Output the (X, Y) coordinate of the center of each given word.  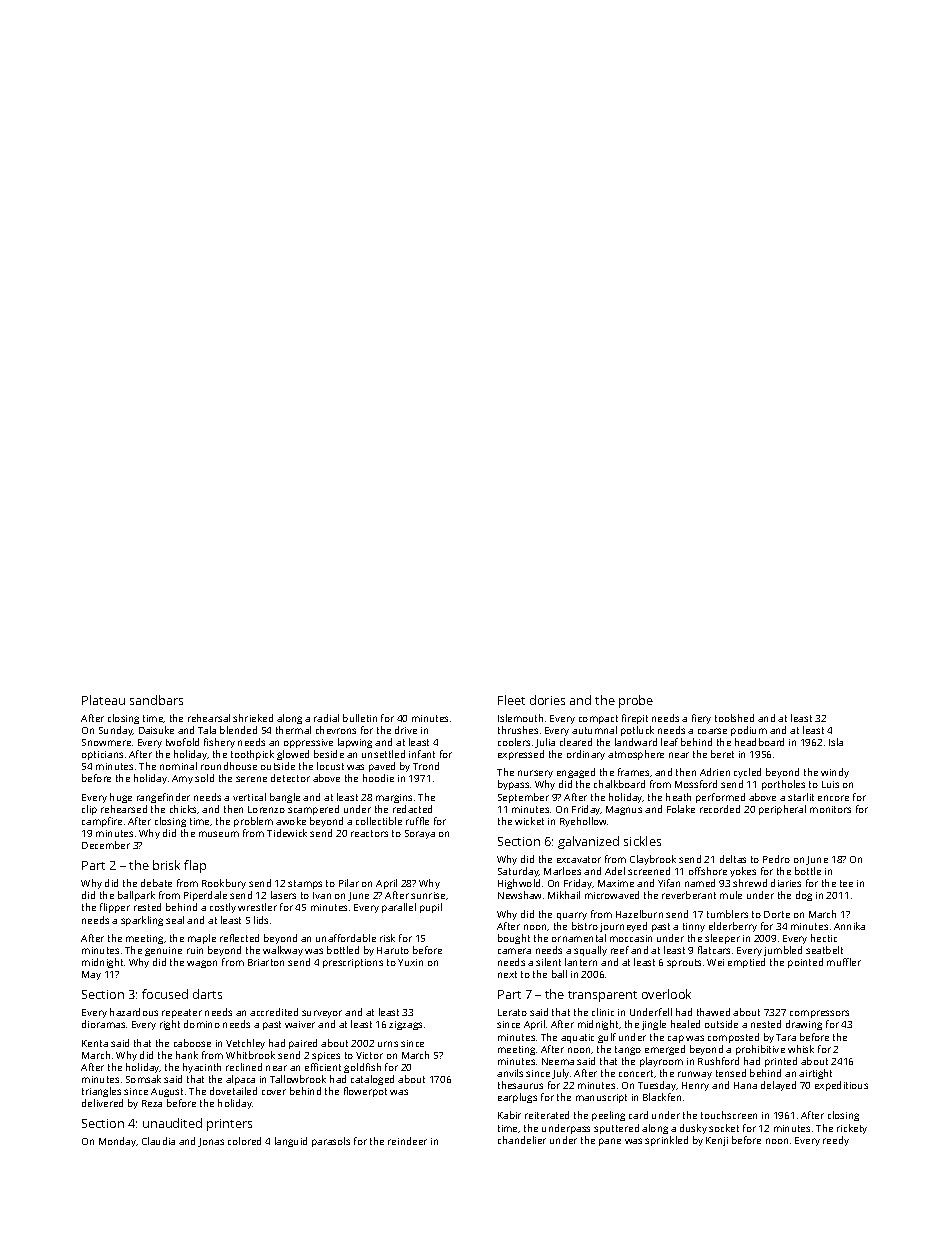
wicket (529, 821)
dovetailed (233, 1091)
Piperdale (205, 896)
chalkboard (619, 784)
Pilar (349, 883)
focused (165, 994)
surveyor (322, 1014)
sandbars (156, 700)
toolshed (734, 718)
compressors (819, 1014)
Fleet (511, 700)
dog (804, 896)
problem (253, 822)
